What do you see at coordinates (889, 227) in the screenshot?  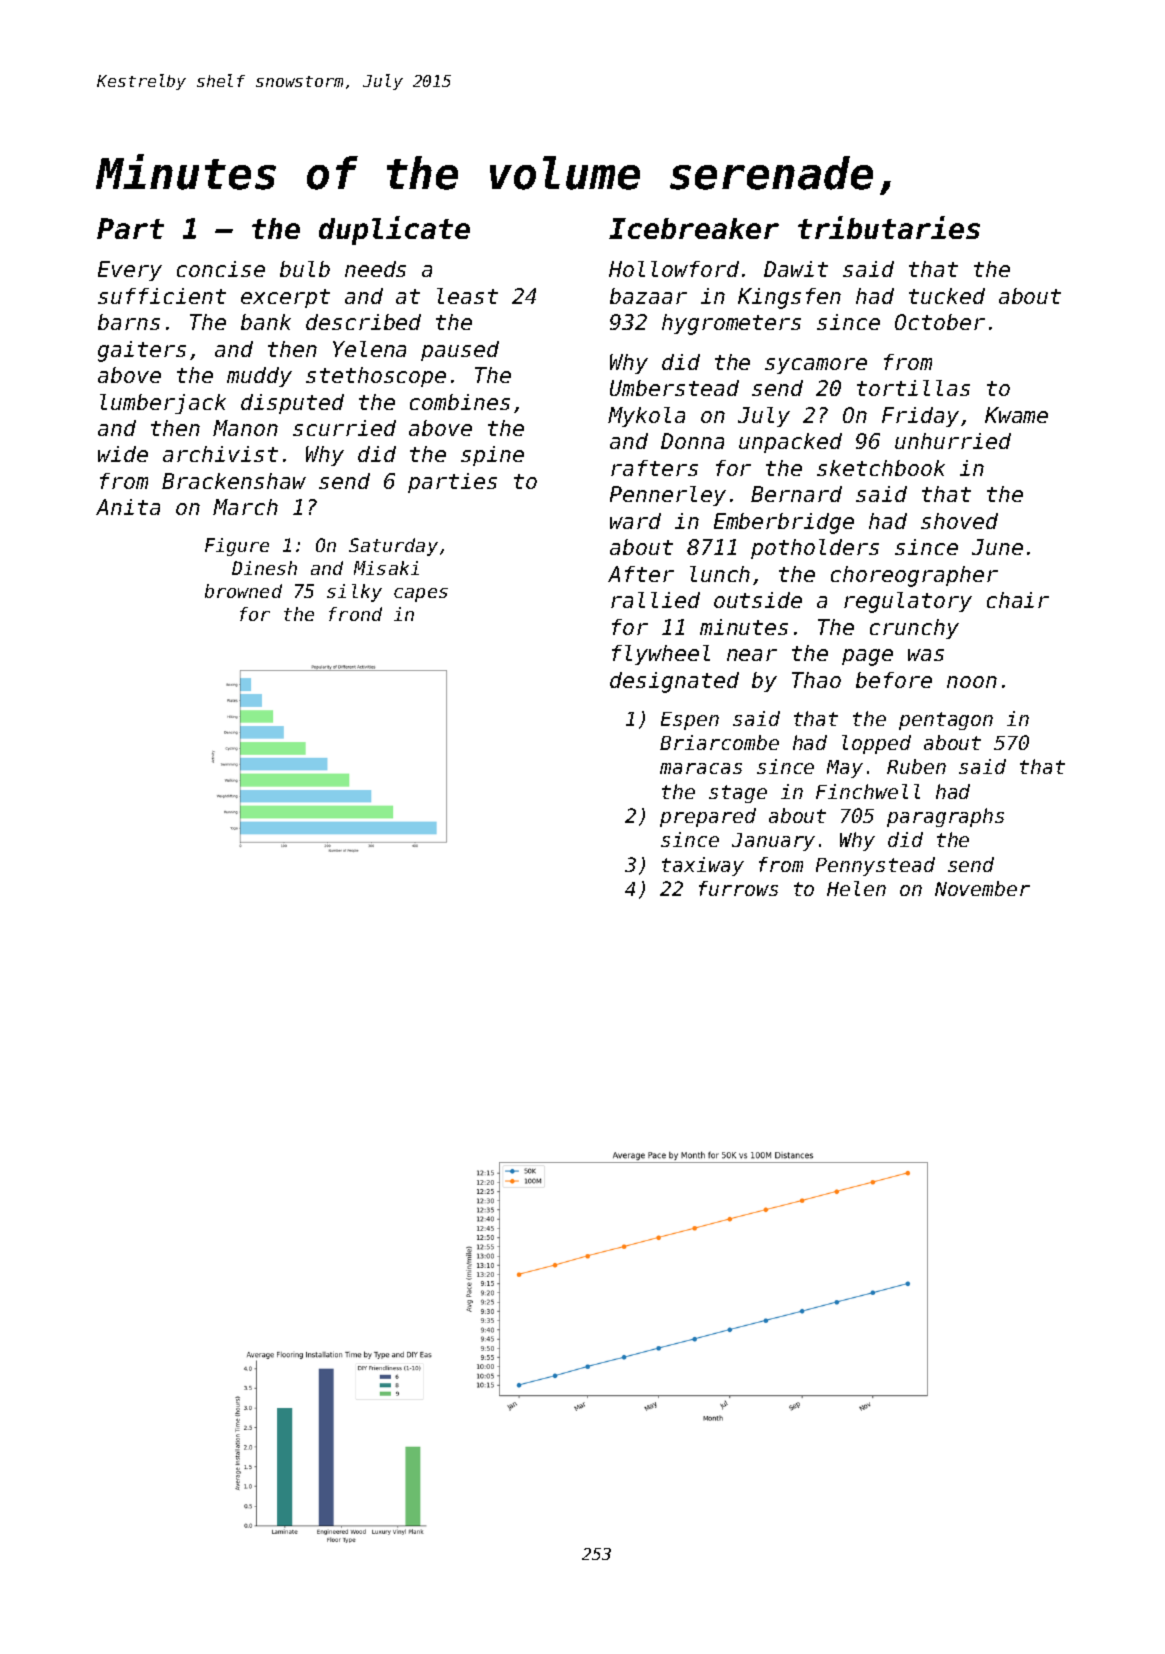 I see `tributaries` at bounding box center [889, 227].
